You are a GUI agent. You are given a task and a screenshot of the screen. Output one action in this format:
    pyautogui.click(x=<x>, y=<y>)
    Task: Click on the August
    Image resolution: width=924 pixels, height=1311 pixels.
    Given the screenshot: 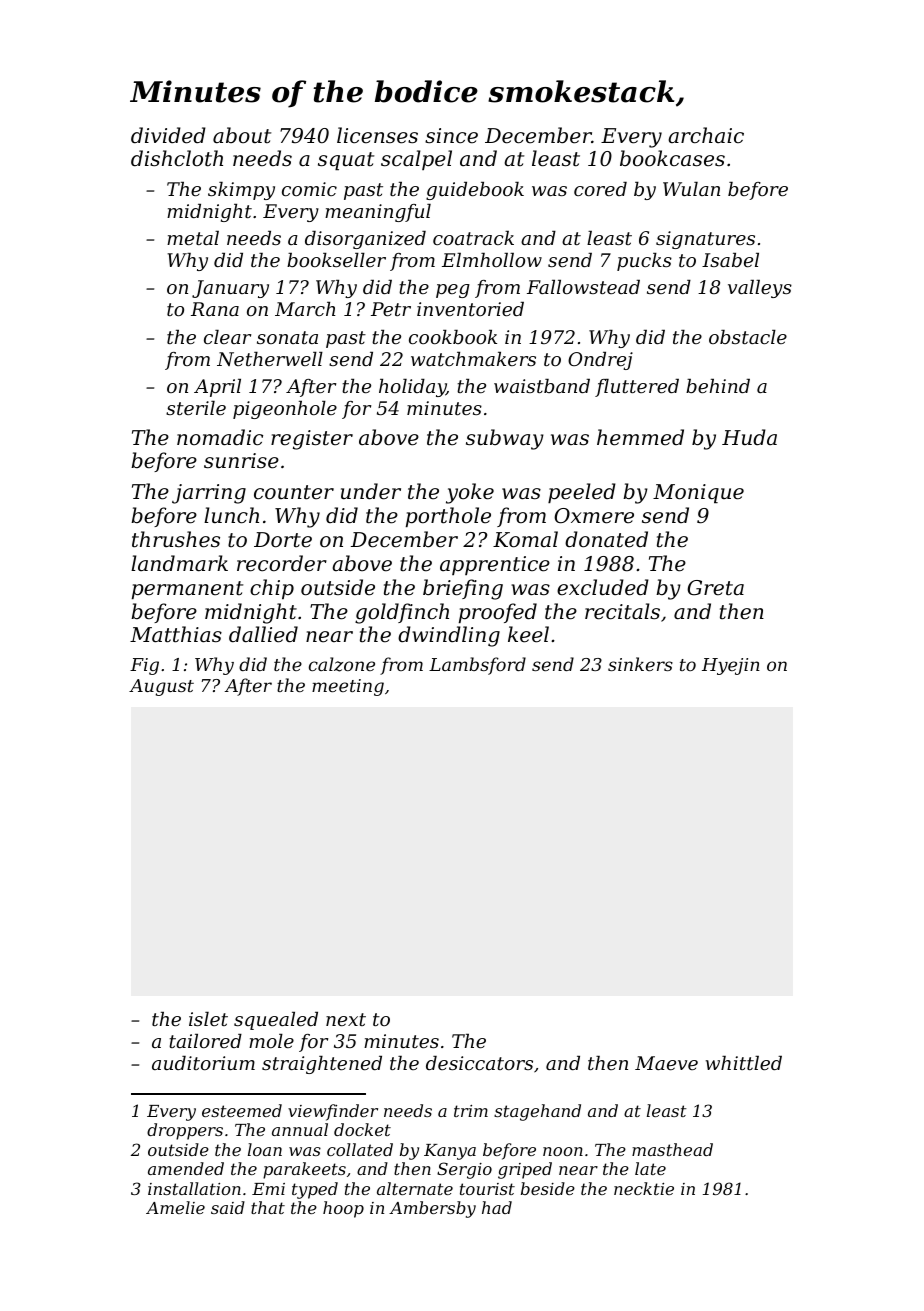 What is the action you would take?
    pyautogui.click(x=161, y=687)
